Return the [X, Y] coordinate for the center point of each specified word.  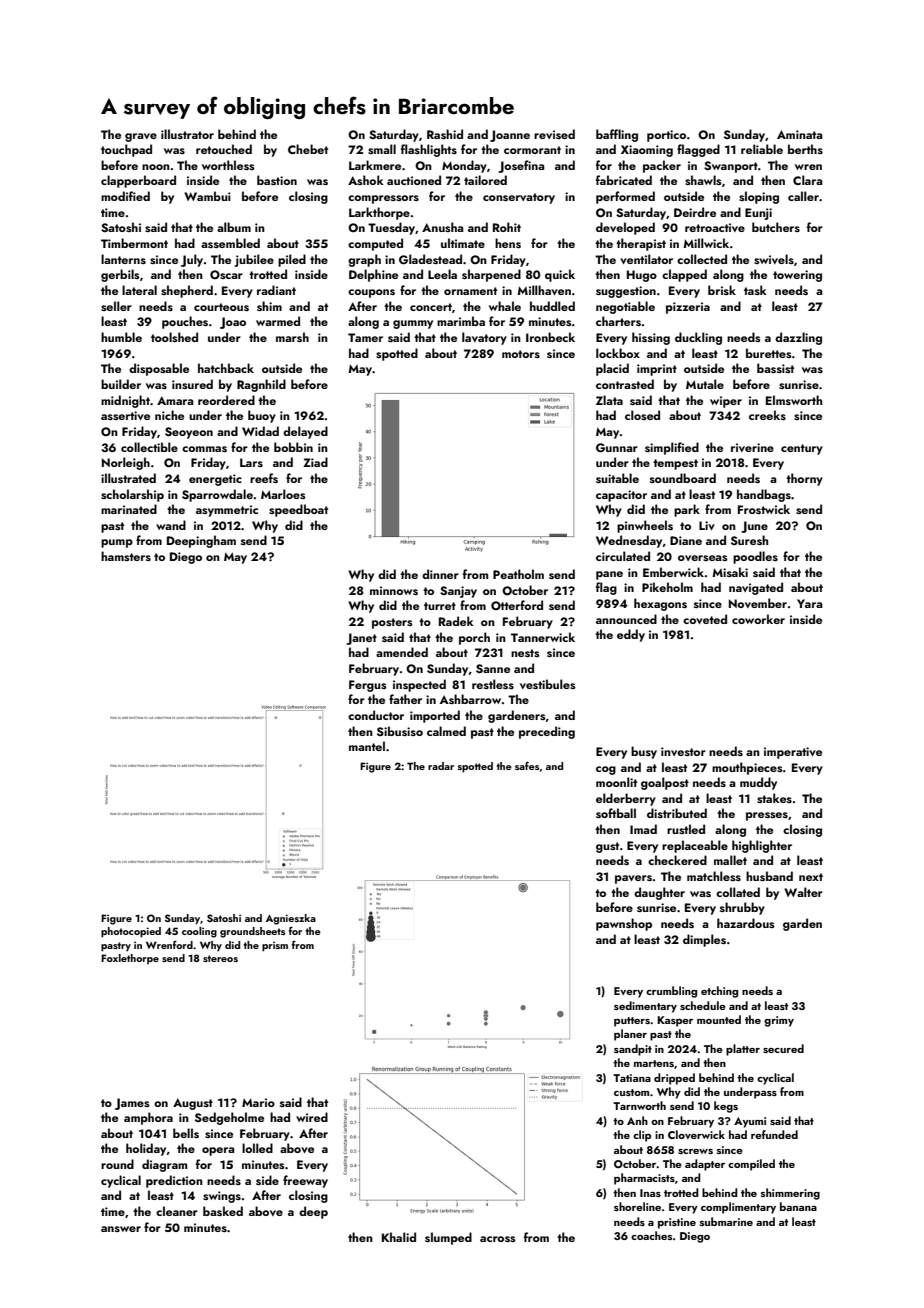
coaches [651, 1235]
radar [441, 766]
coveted [705, 619]
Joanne [510, 136]
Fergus [367, 686]
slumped [448, 1238]
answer [121, 1229]
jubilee [254, 260]
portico [666, 136]
